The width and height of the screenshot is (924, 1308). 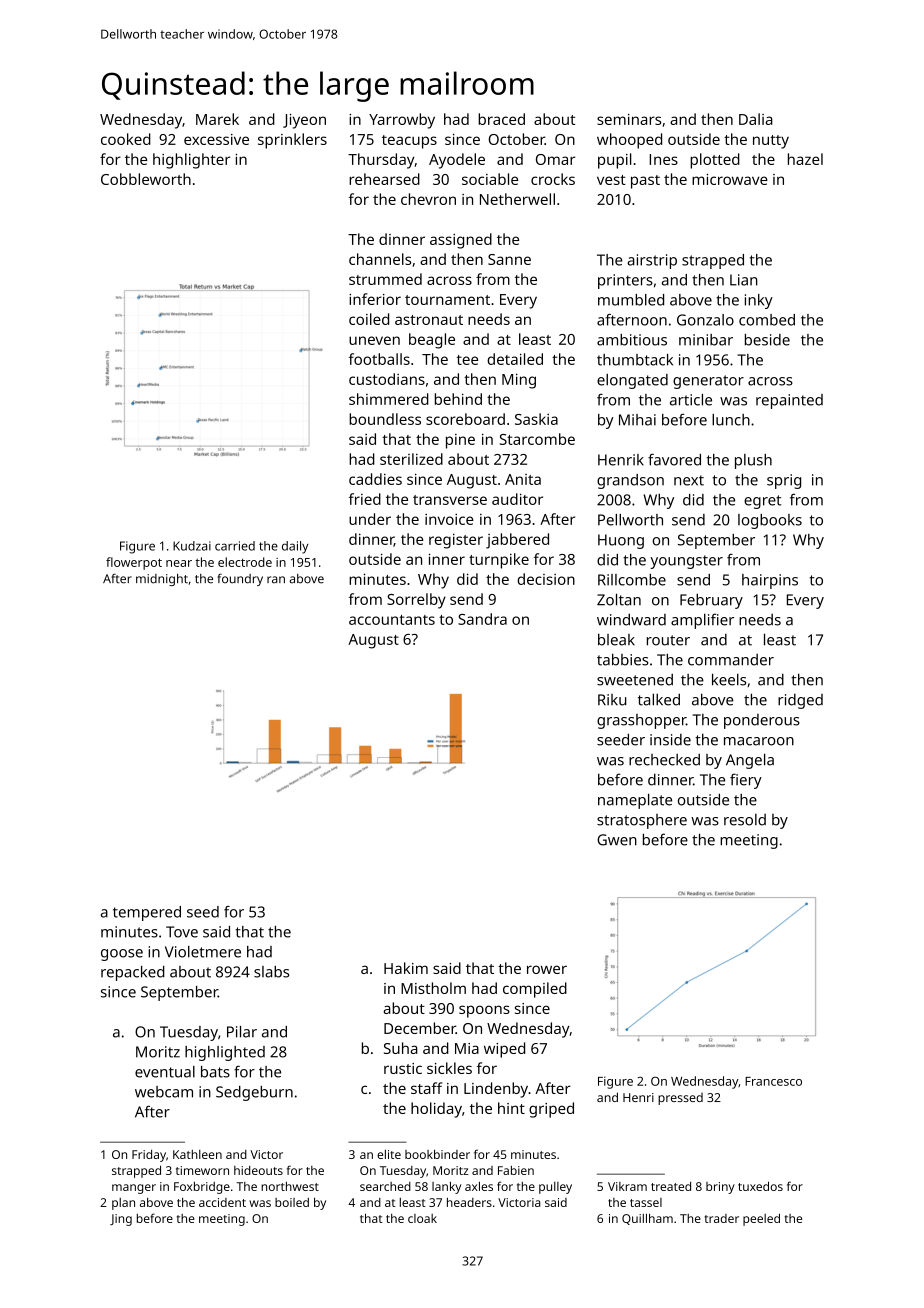 I want to click on hideouts, so click(x=258, y=1170).
